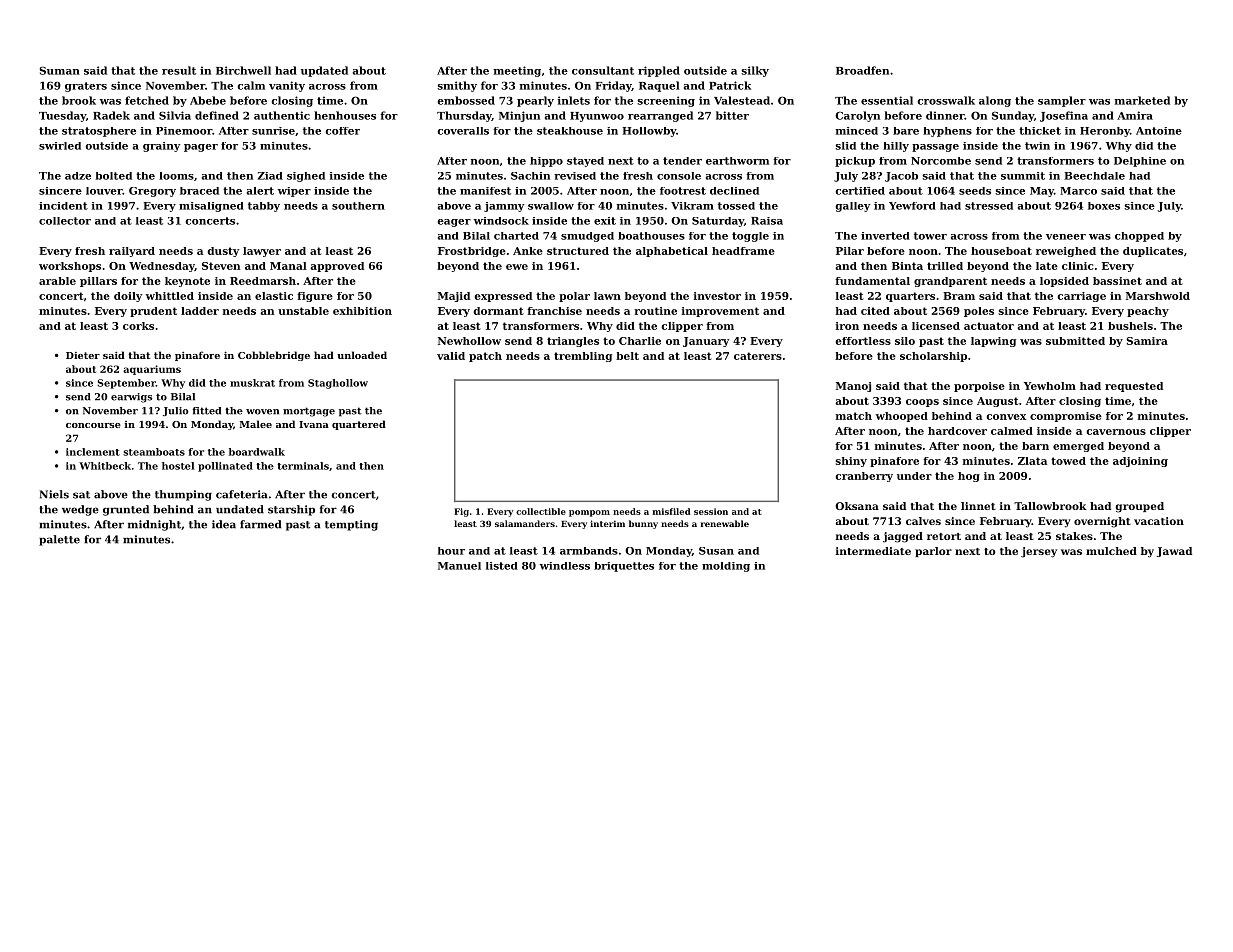 The image size is (1233, 952). What do you see at coordinates (720, 312) in the document?
I see `improvement` at bounding box center [720, 312].
